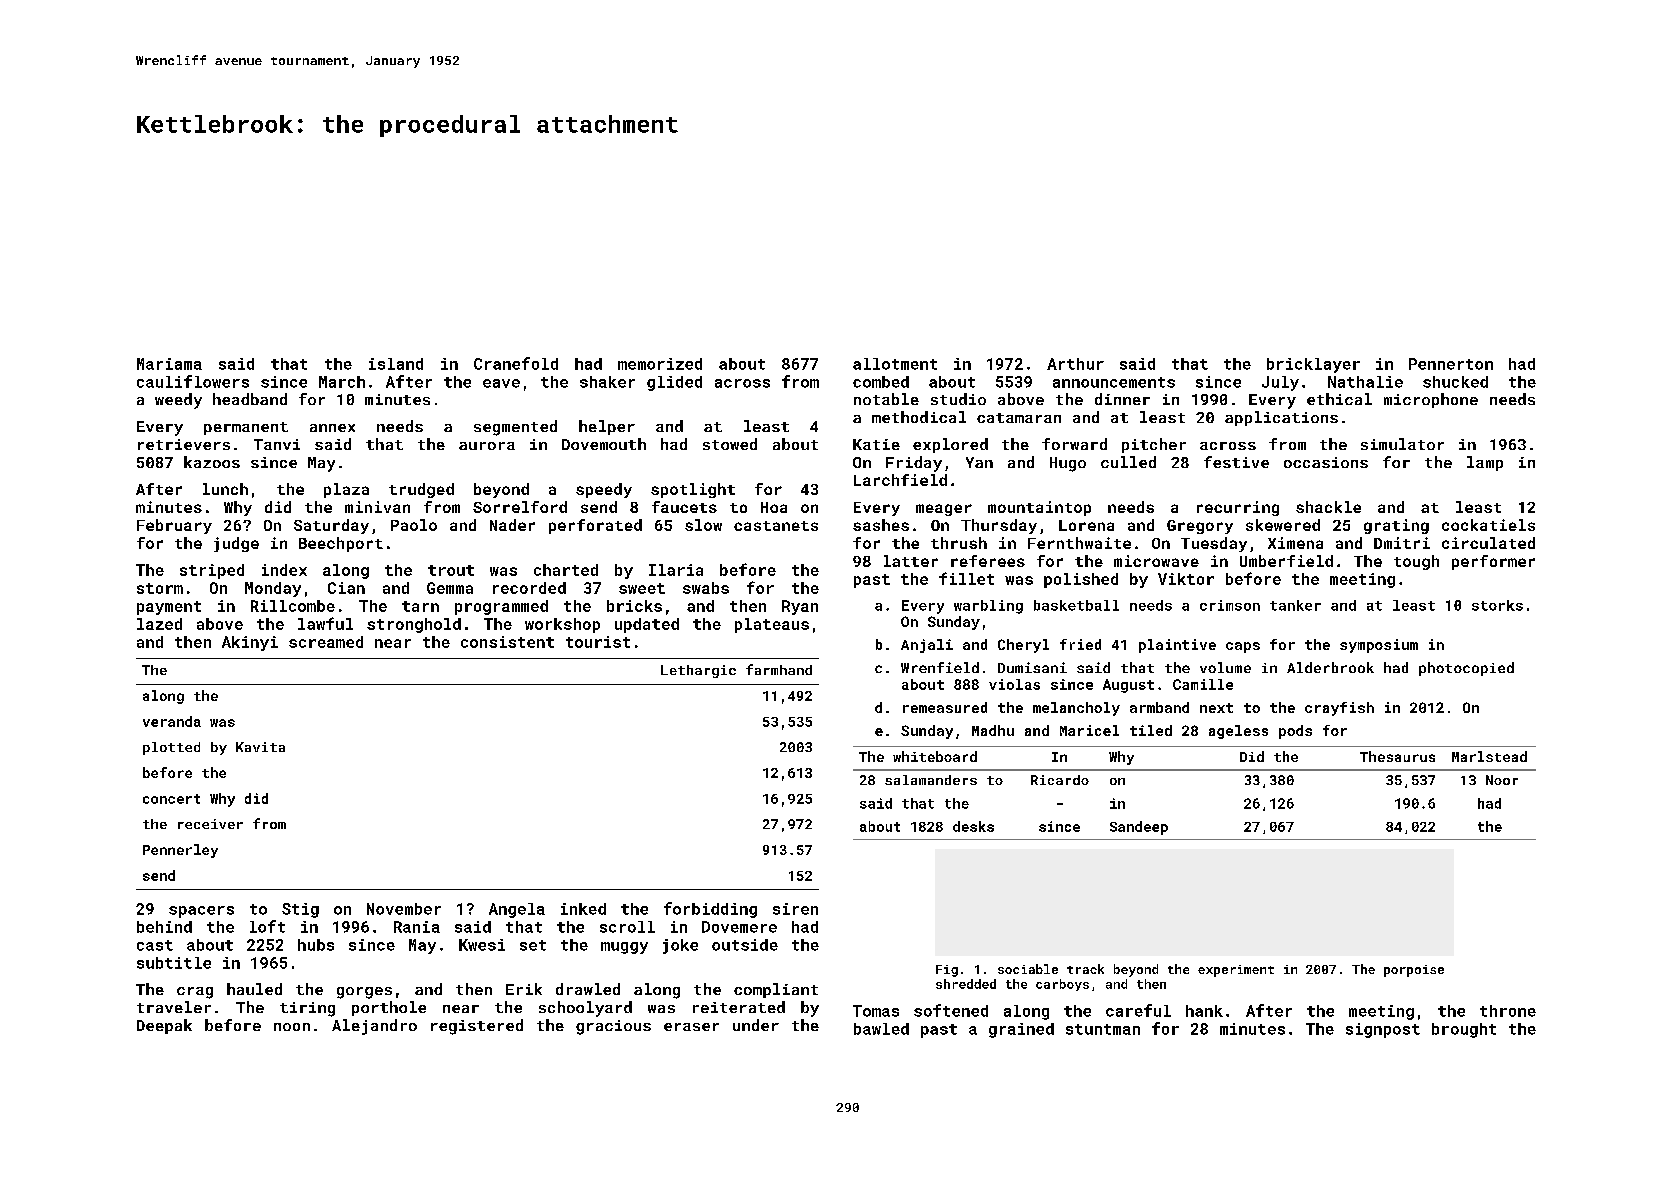 The image size is (1672, 1182). I want to click on veranda, so click(172, 721).
